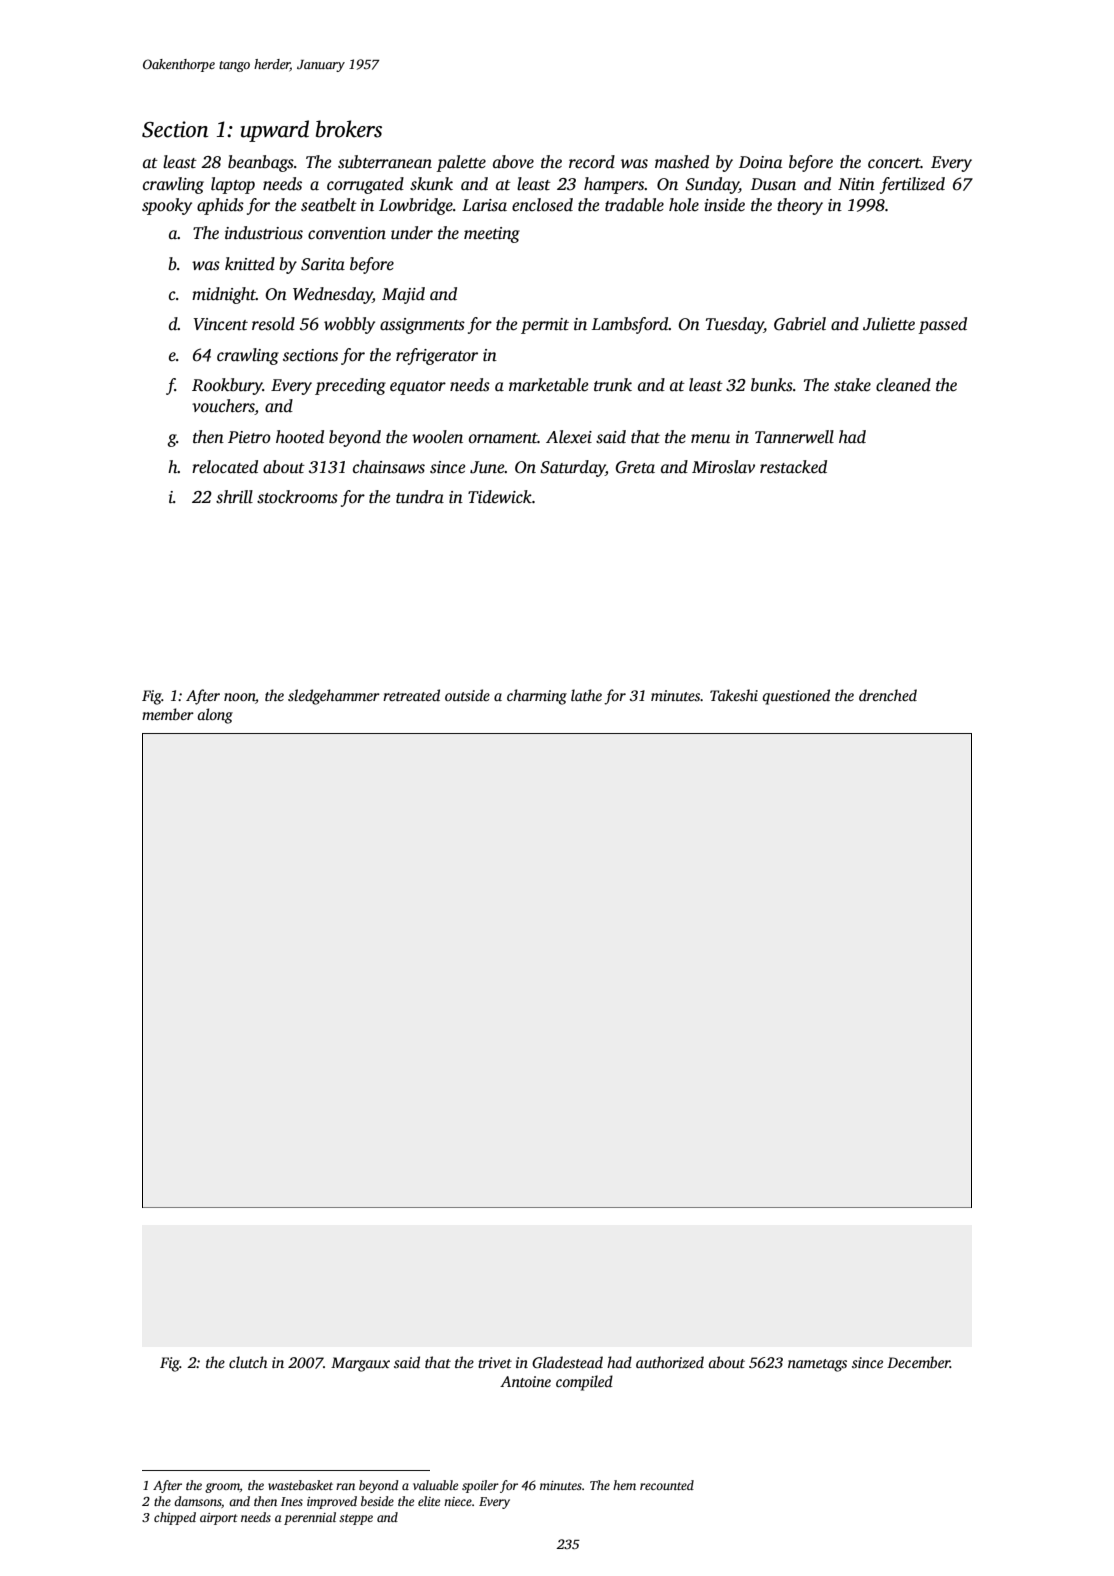 Image resolution: width=1114 pixels, height=1576 pixels. Describe the element at coordinates (224, 295) in the screenshot. I see `midnight` at that location.
